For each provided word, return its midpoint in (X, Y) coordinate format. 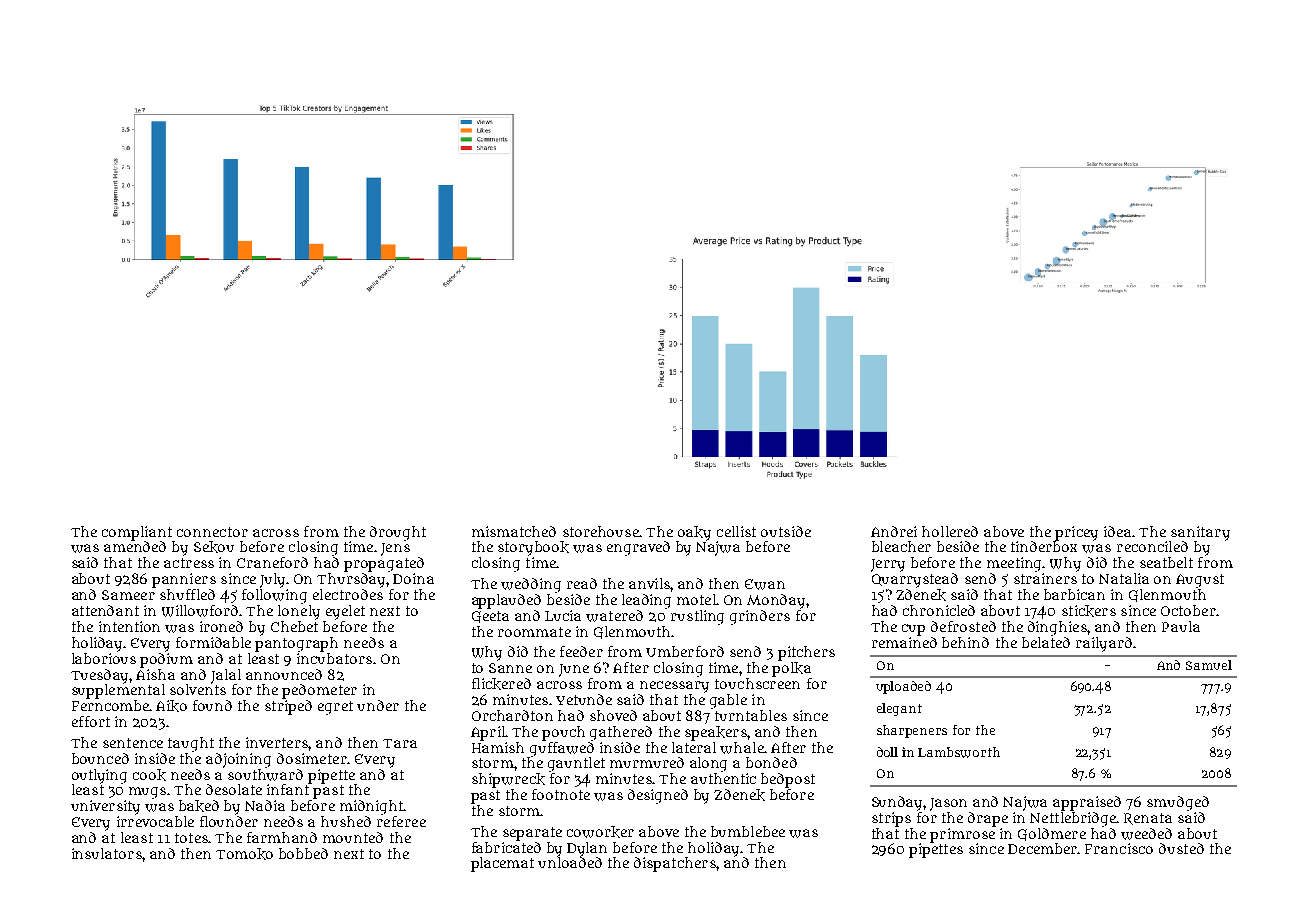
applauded (506, 601)
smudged (1178, 803)
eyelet (345, 612)
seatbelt (1166, 562)
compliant (137, 533)
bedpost (788, 780)
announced (284, 674)
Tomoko (244, 854)
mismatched (514, 531)
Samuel (1209, 665)
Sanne (510, 668)
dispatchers (675, 864)
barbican (1074, 594)
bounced (100, 758)
